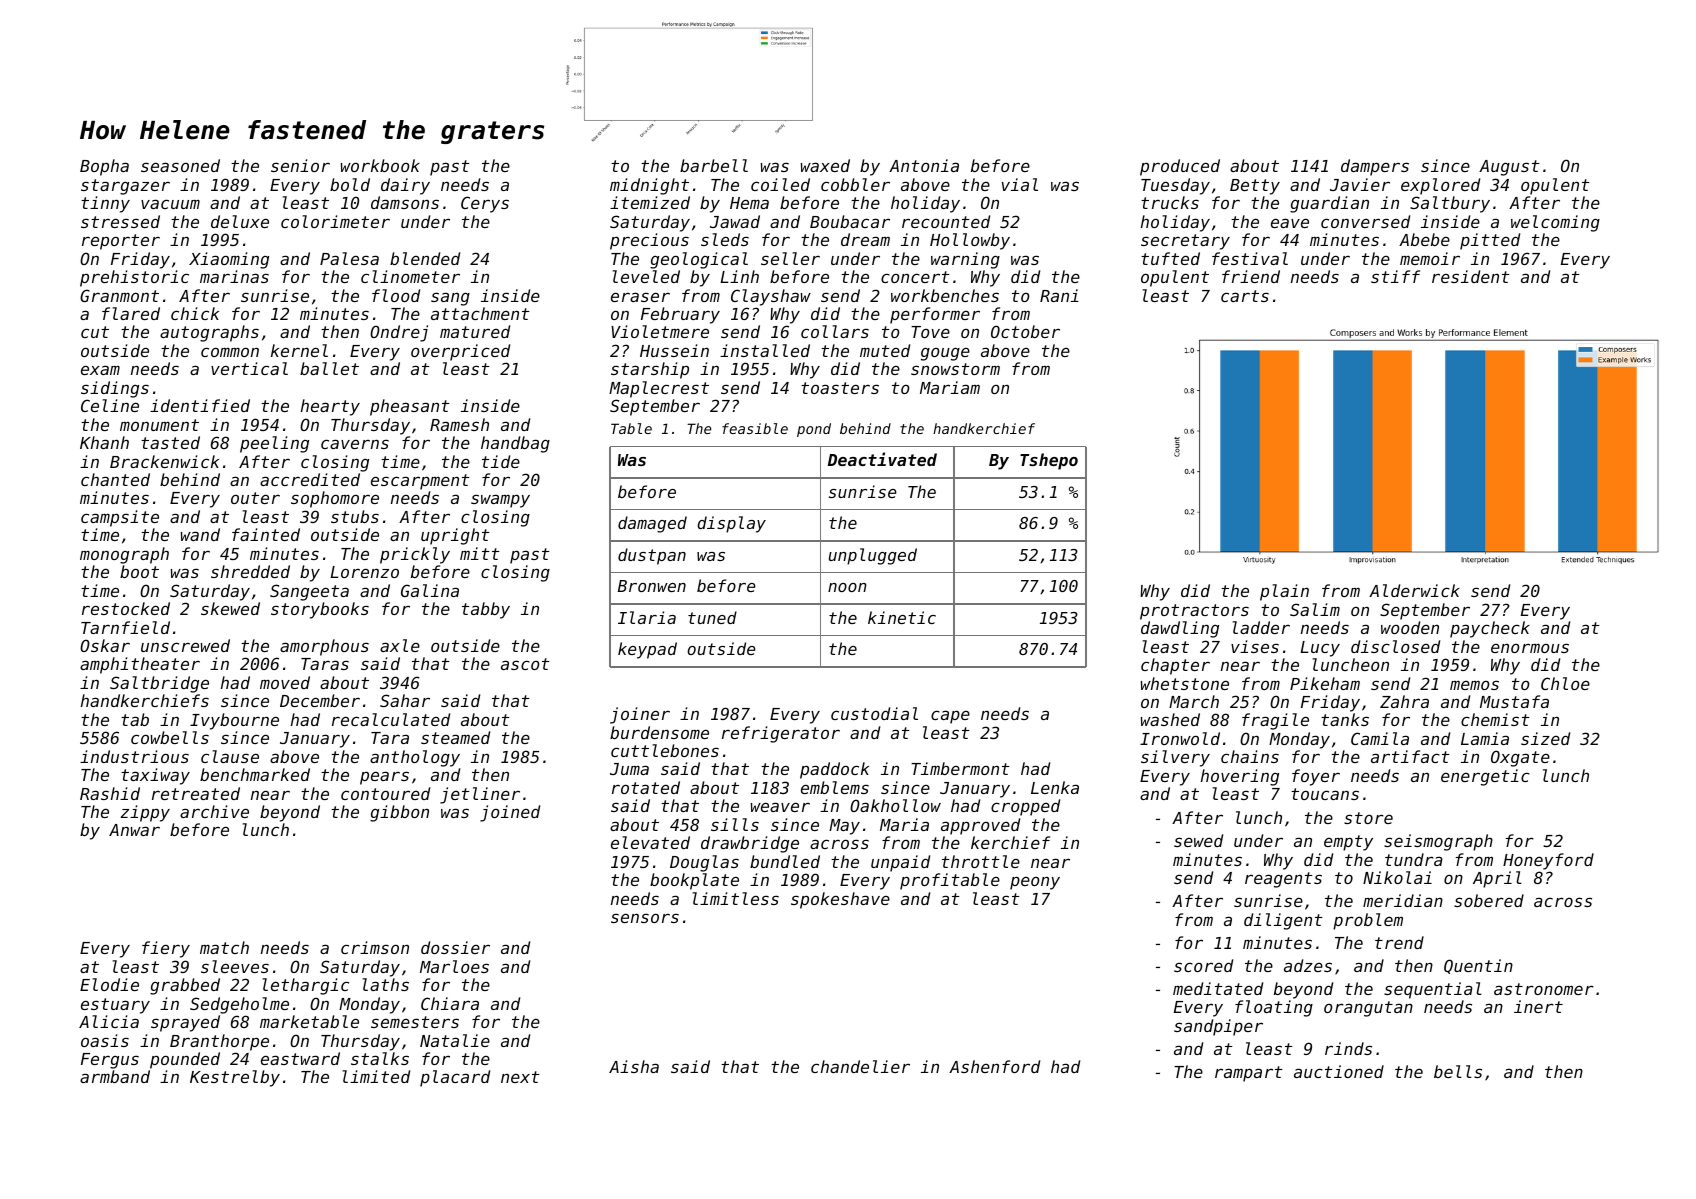 The width and height of the image is (1696, 1199). What do you see at coordinates (255, 774) in the image?
I see `benchmarked` at bounding box center [255, 774].
